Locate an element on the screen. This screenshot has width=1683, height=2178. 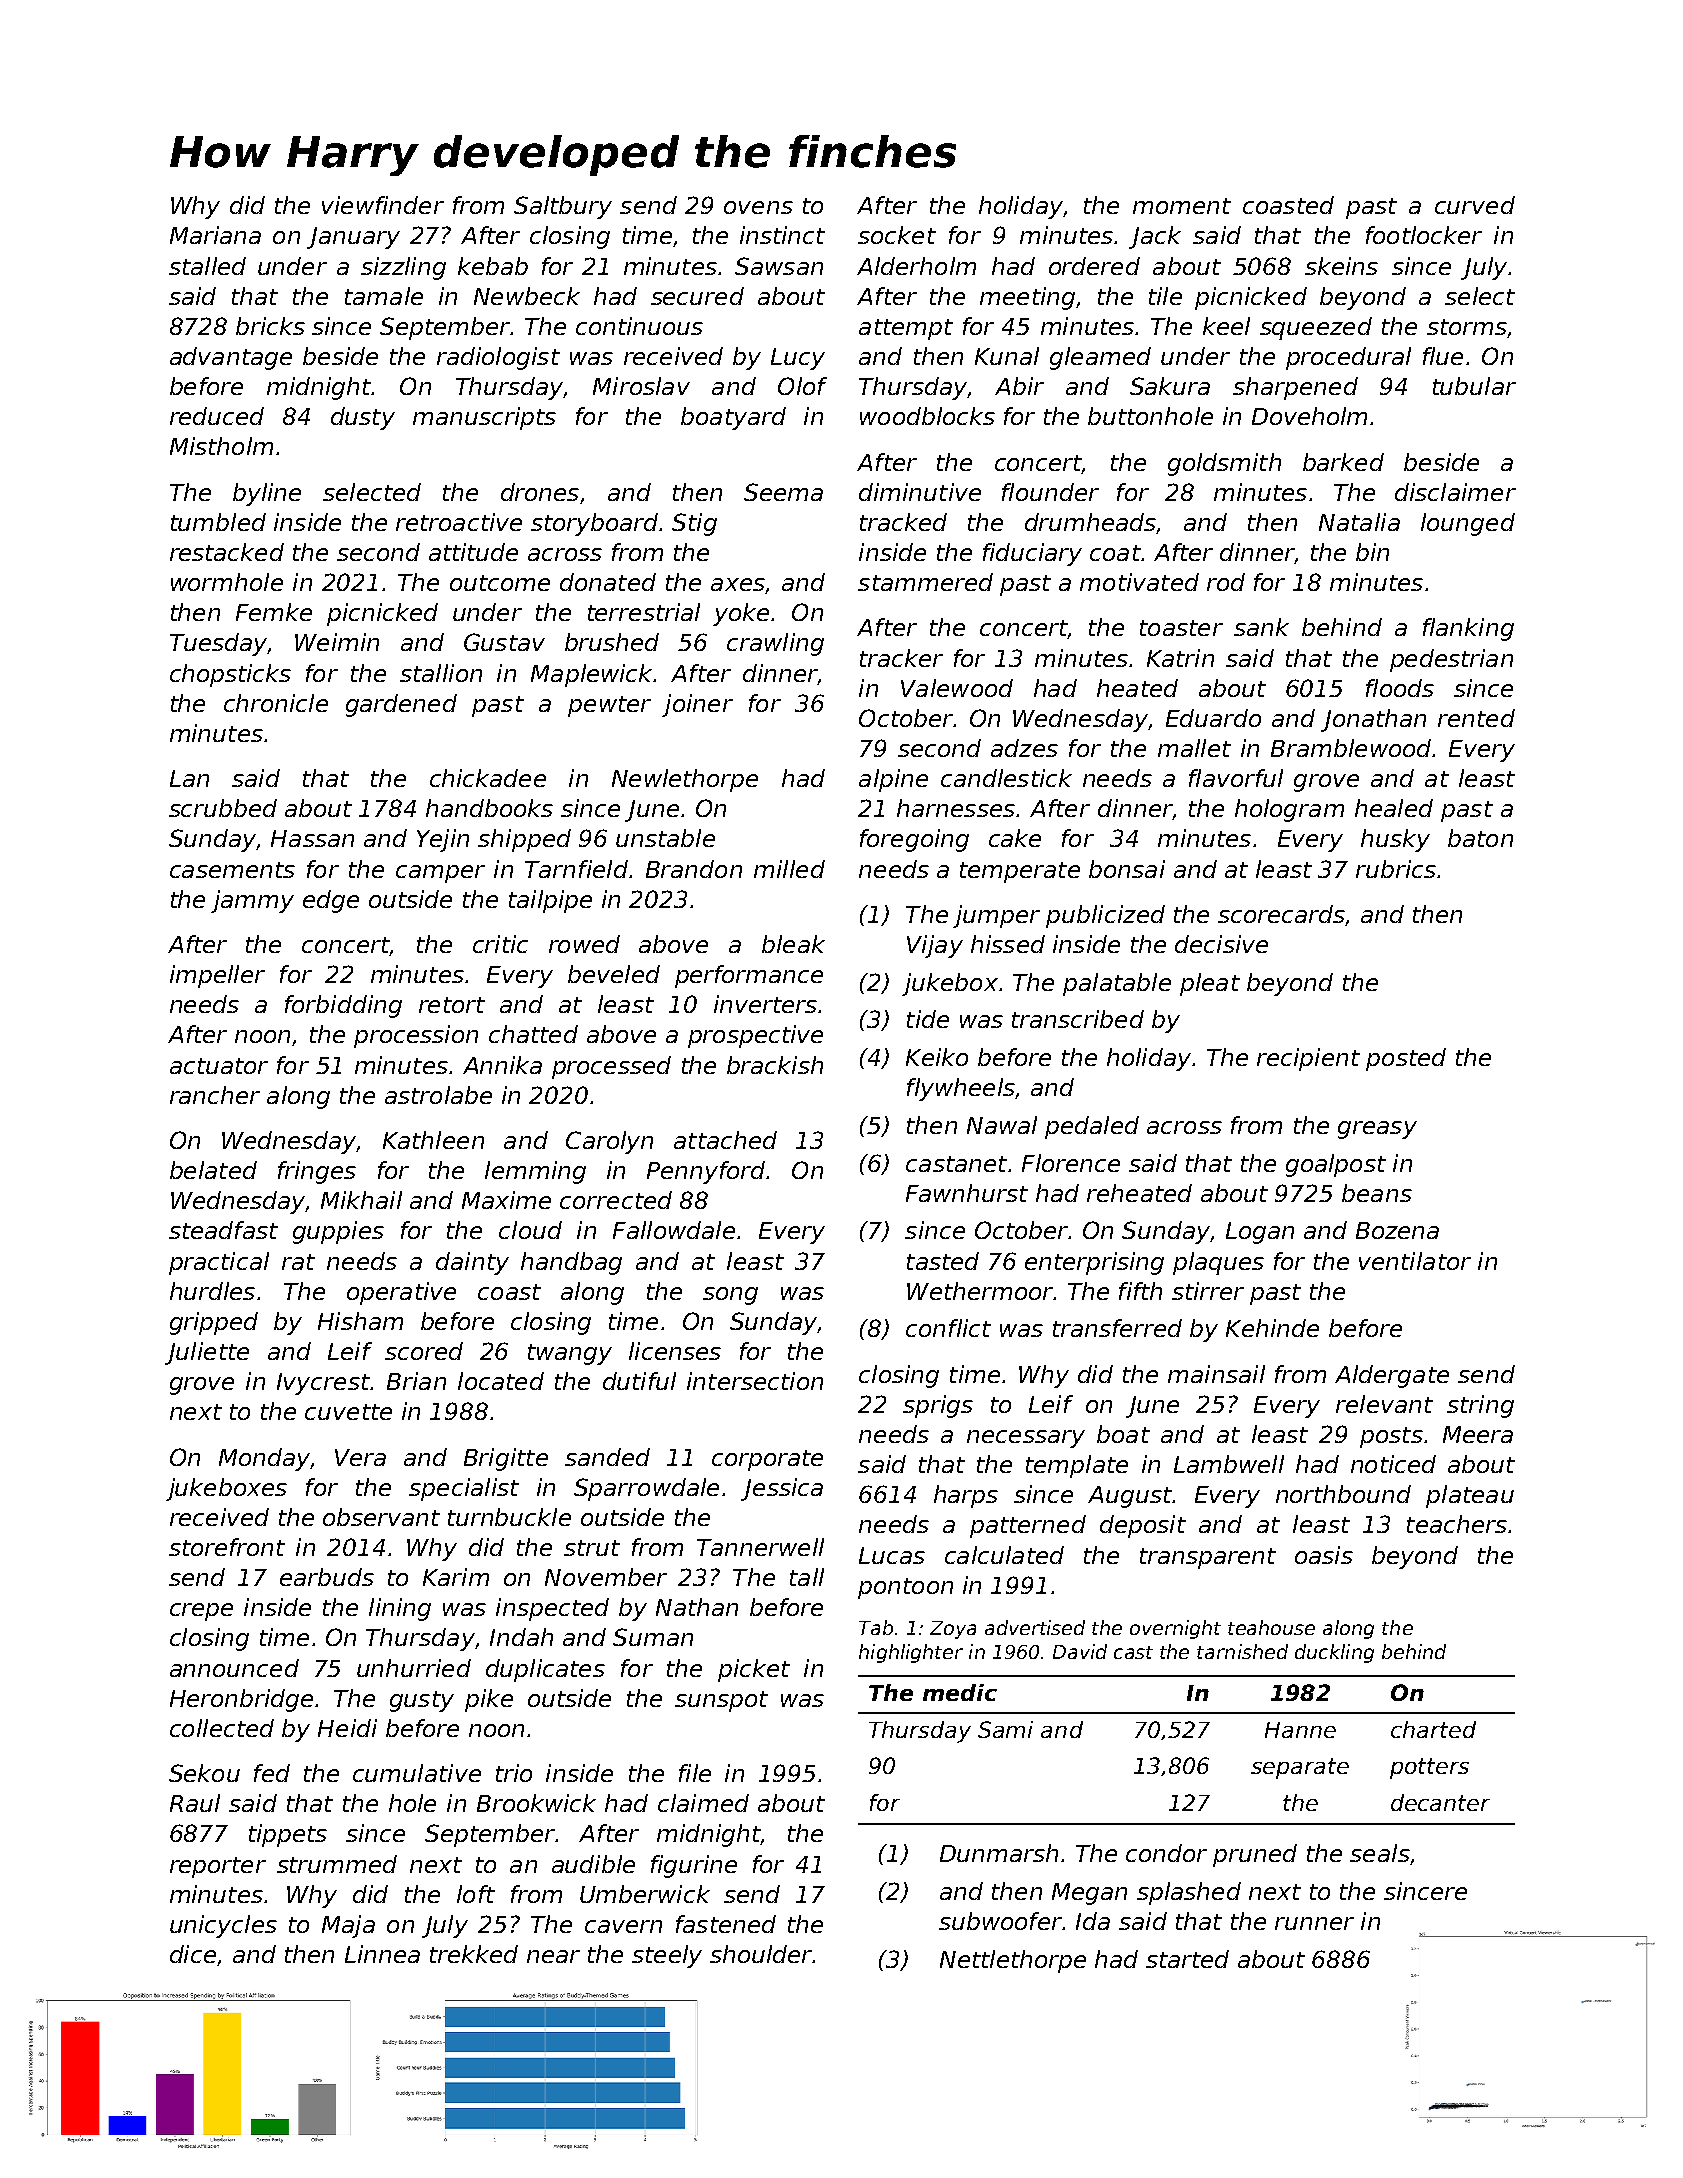
lounged is located at coordinates (1468, 524).
